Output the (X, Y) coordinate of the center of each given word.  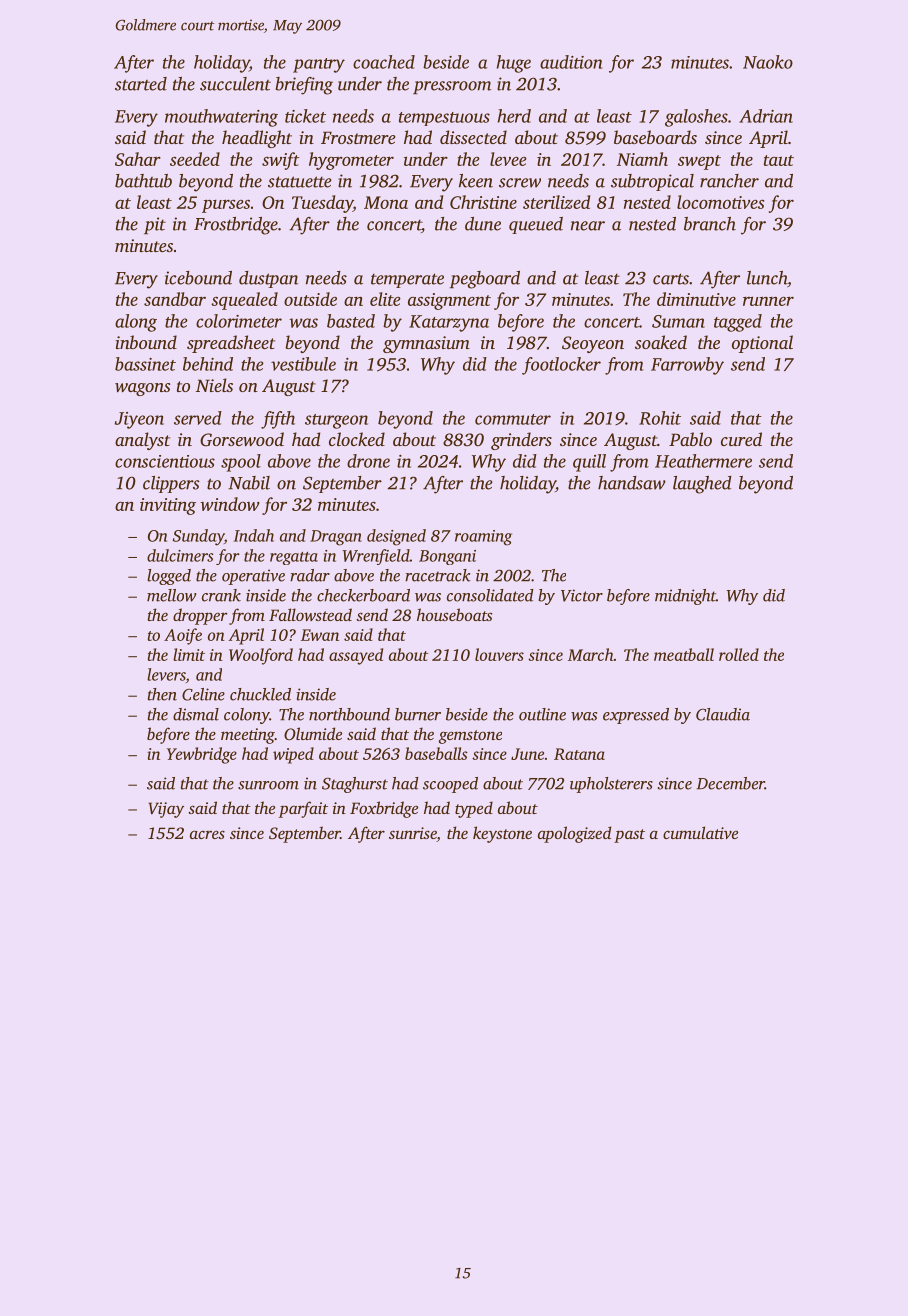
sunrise (413, 834)
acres (207, 834)
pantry (319, 65)
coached (384, 62)
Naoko (768, 62)
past (629, 836)
